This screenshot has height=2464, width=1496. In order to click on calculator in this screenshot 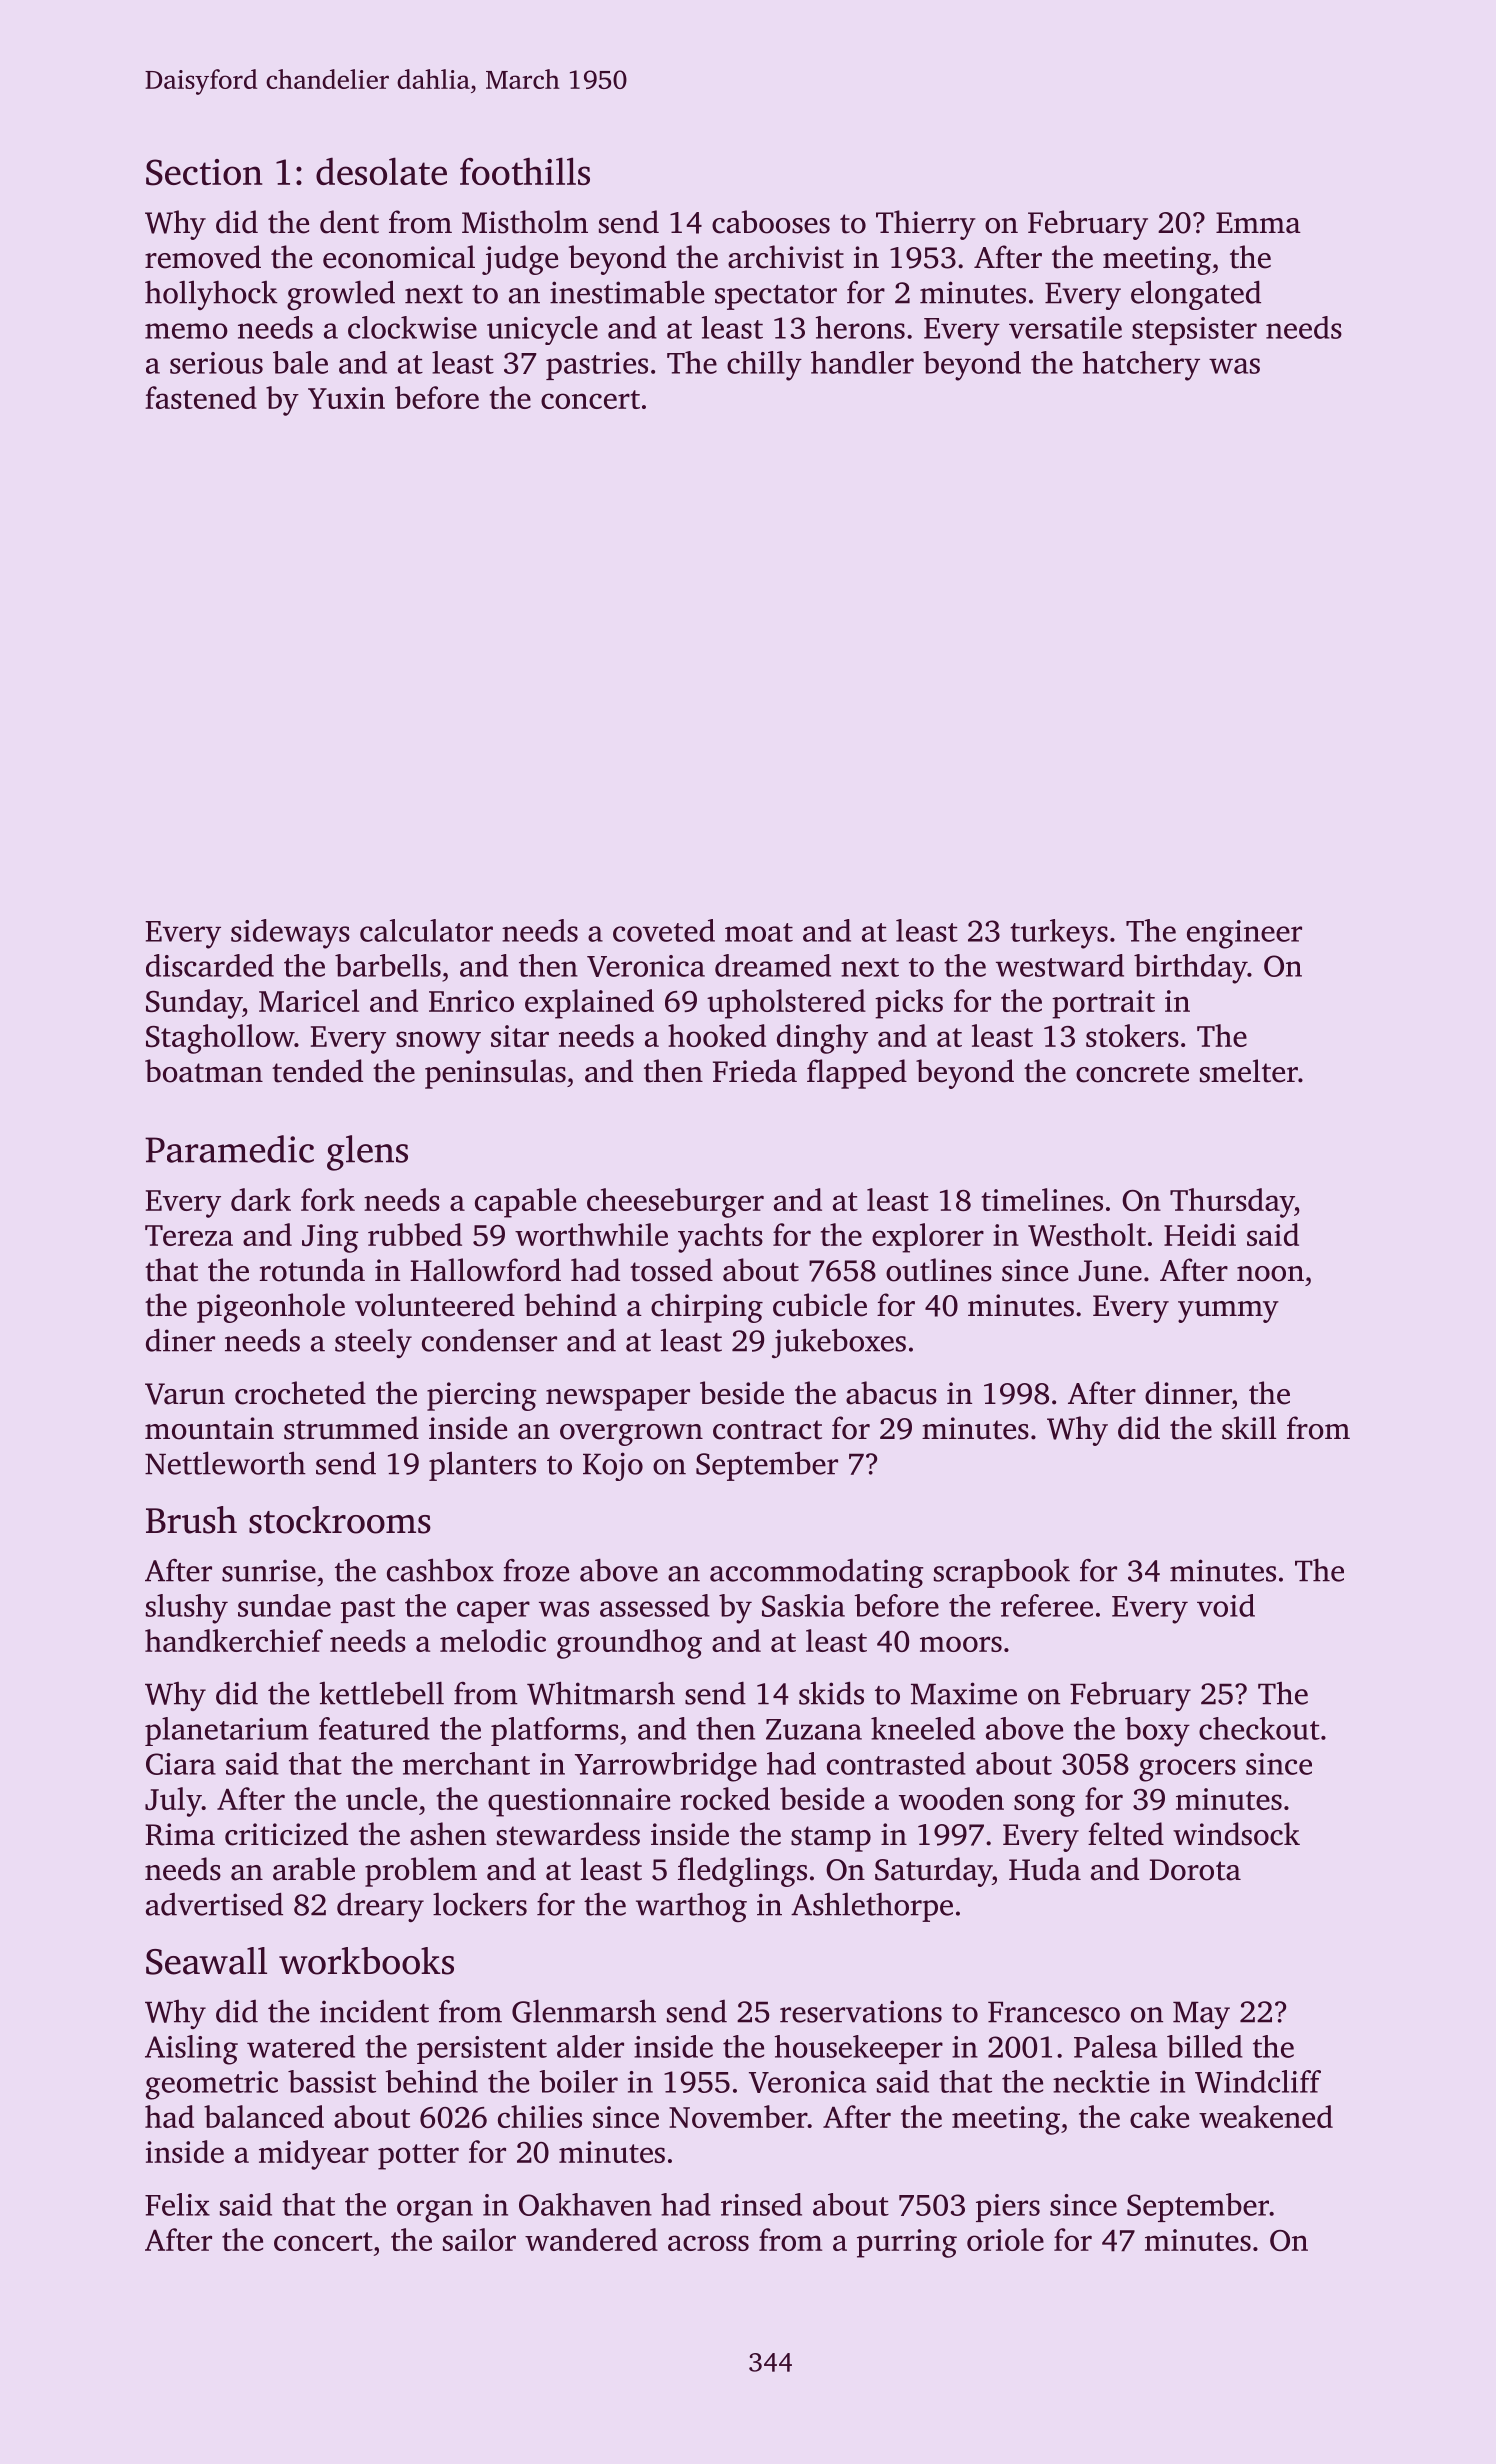, I will do `click(426, 930)`.
